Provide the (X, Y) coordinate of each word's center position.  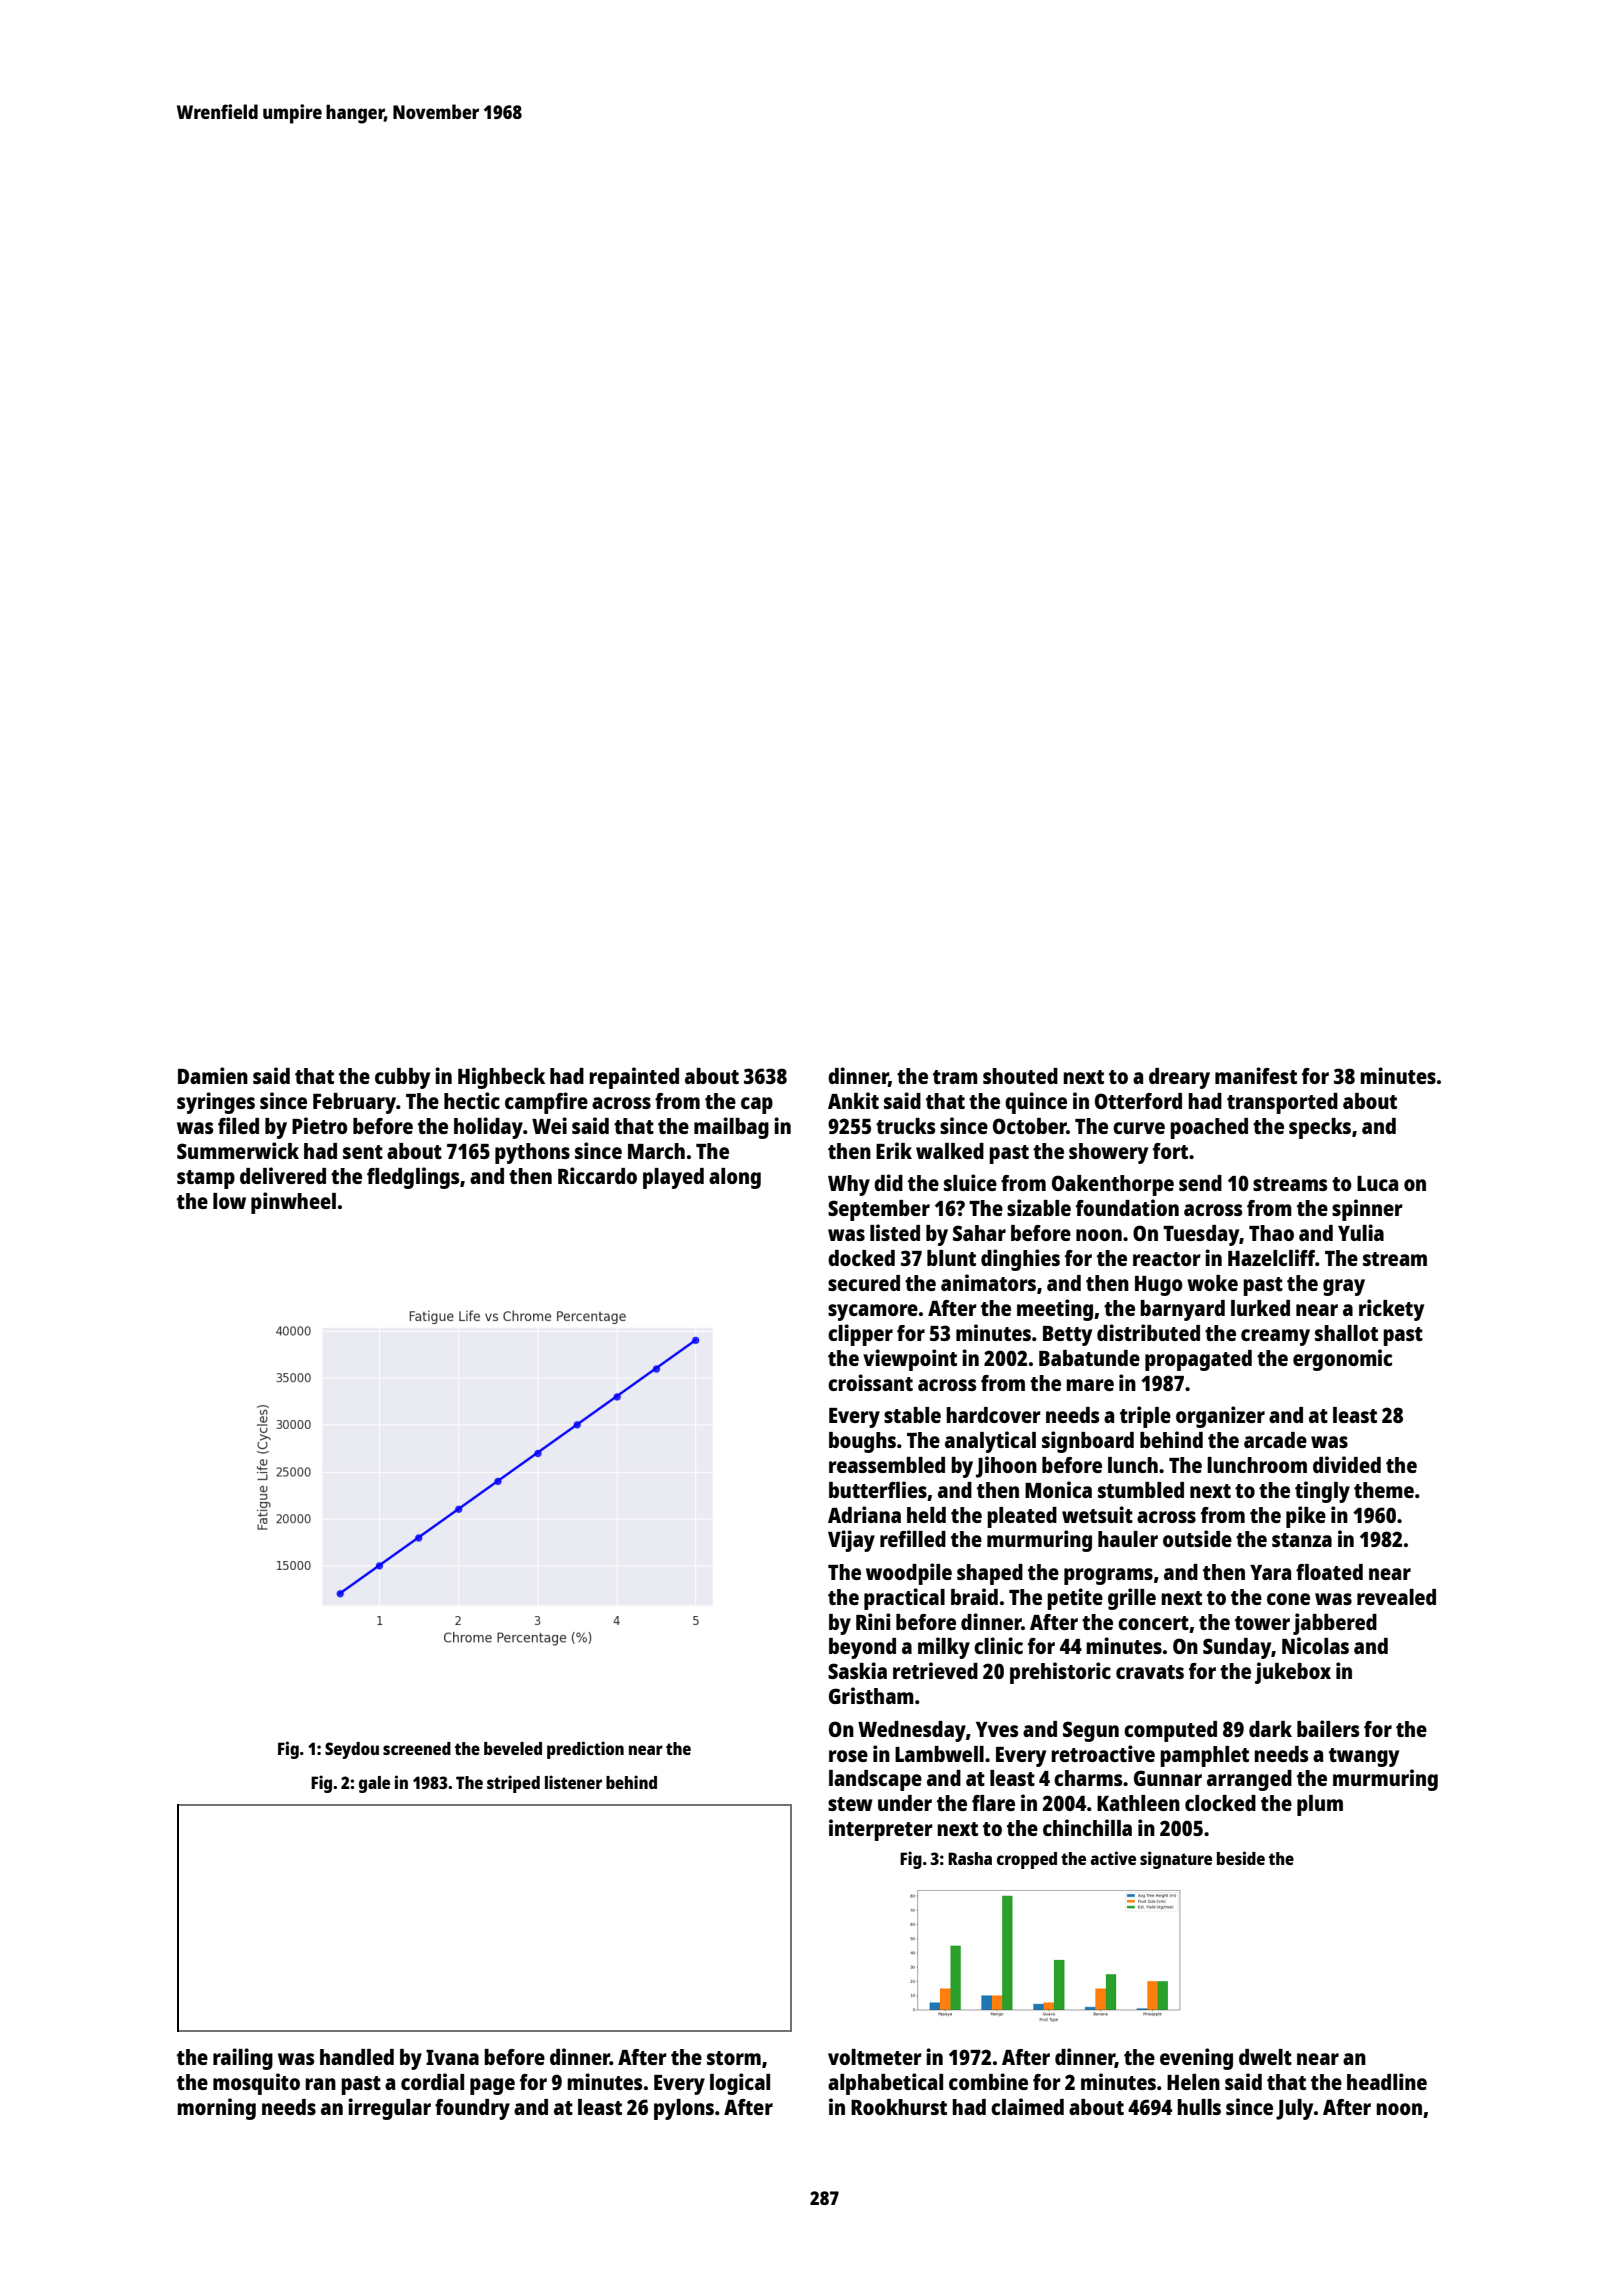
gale (374, 1784)
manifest (1256, 1075)
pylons (684, 2109)
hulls (1199, 2107)
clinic (998, 1645)
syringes (216, 1103)
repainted (634, 1078)
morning (216, 2109)
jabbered (1335, 1624)
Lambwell (939, 1754)
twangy (1364, 1757)
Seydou (352, 1750)
